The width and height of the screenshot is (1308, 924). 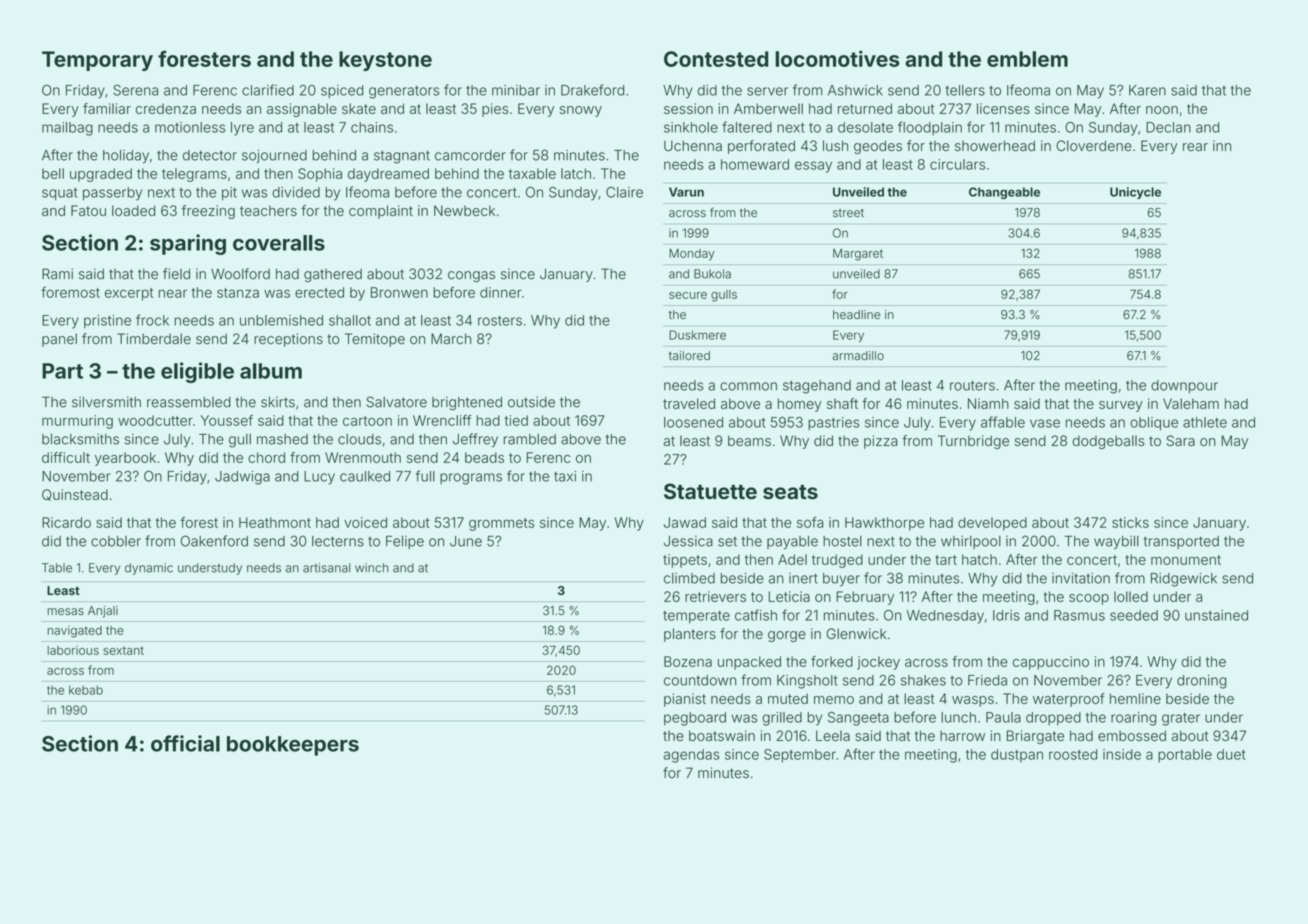 What do you see at coordinates (856, 315) in the screenshot?
I see `headline` at bounding box center [856, 315].
